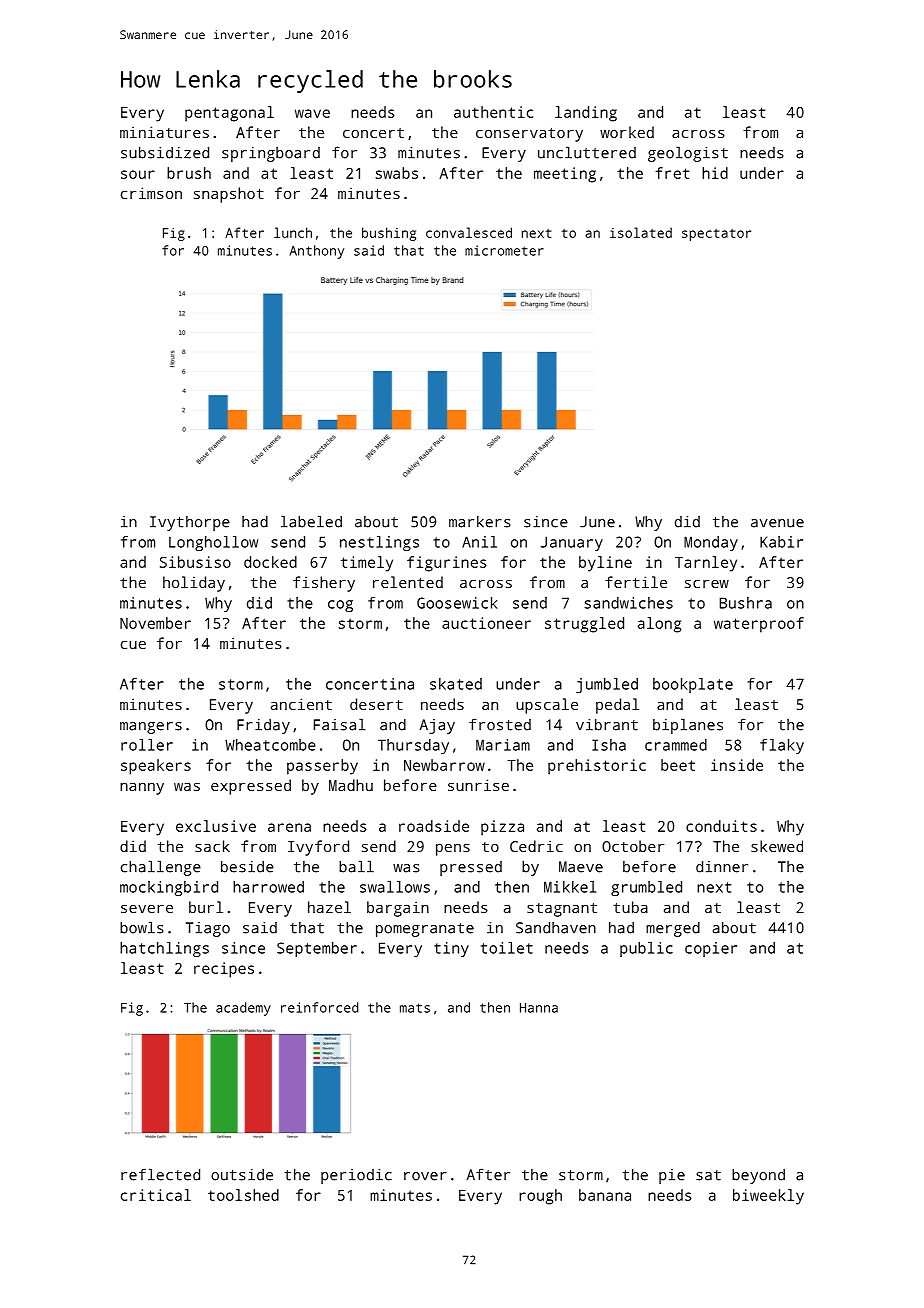  What do you see at coordinates (777, 846) in the screenshot?
I see `skewed` at bounding box center [777, 846].
